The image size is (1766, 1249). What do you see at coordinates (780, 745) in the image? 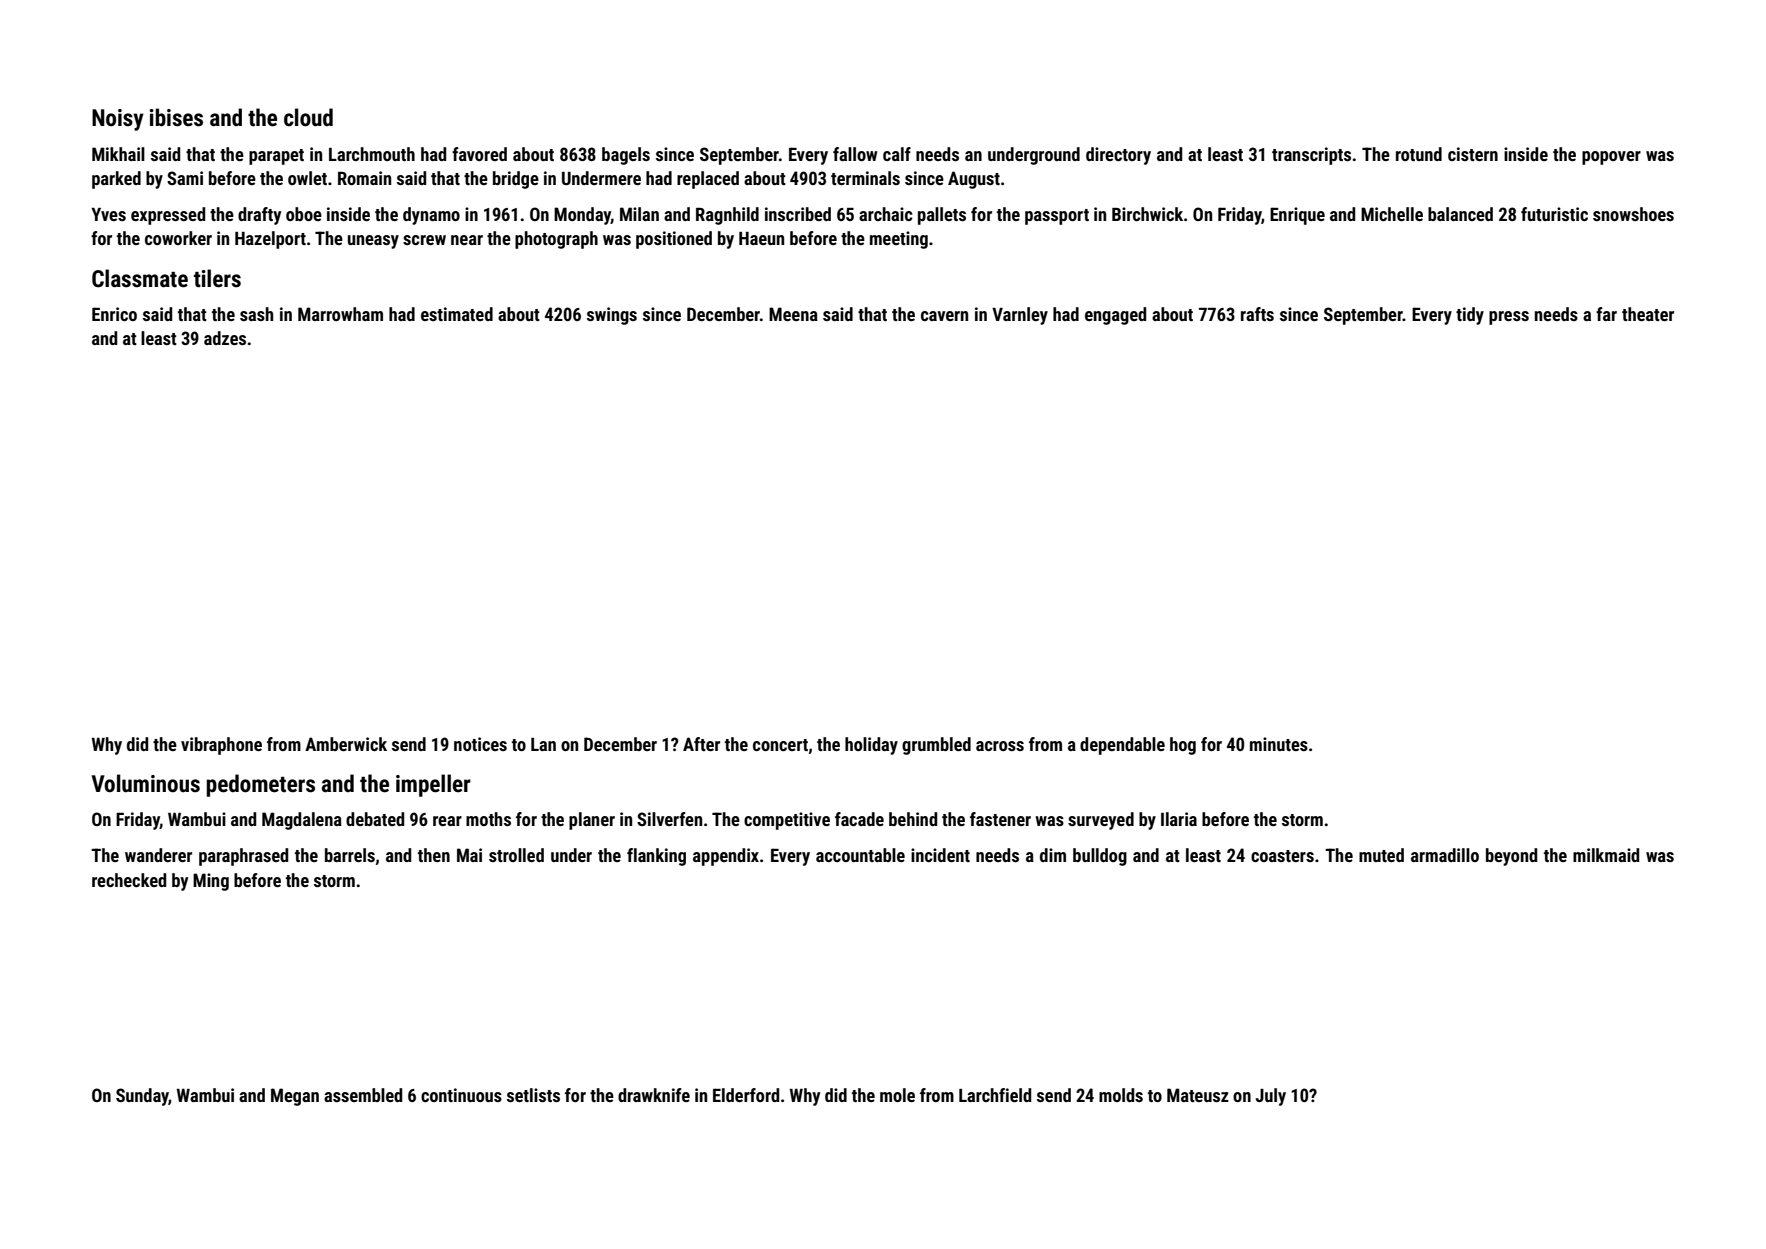
I see `concert` at bounding box center [780, 745].
